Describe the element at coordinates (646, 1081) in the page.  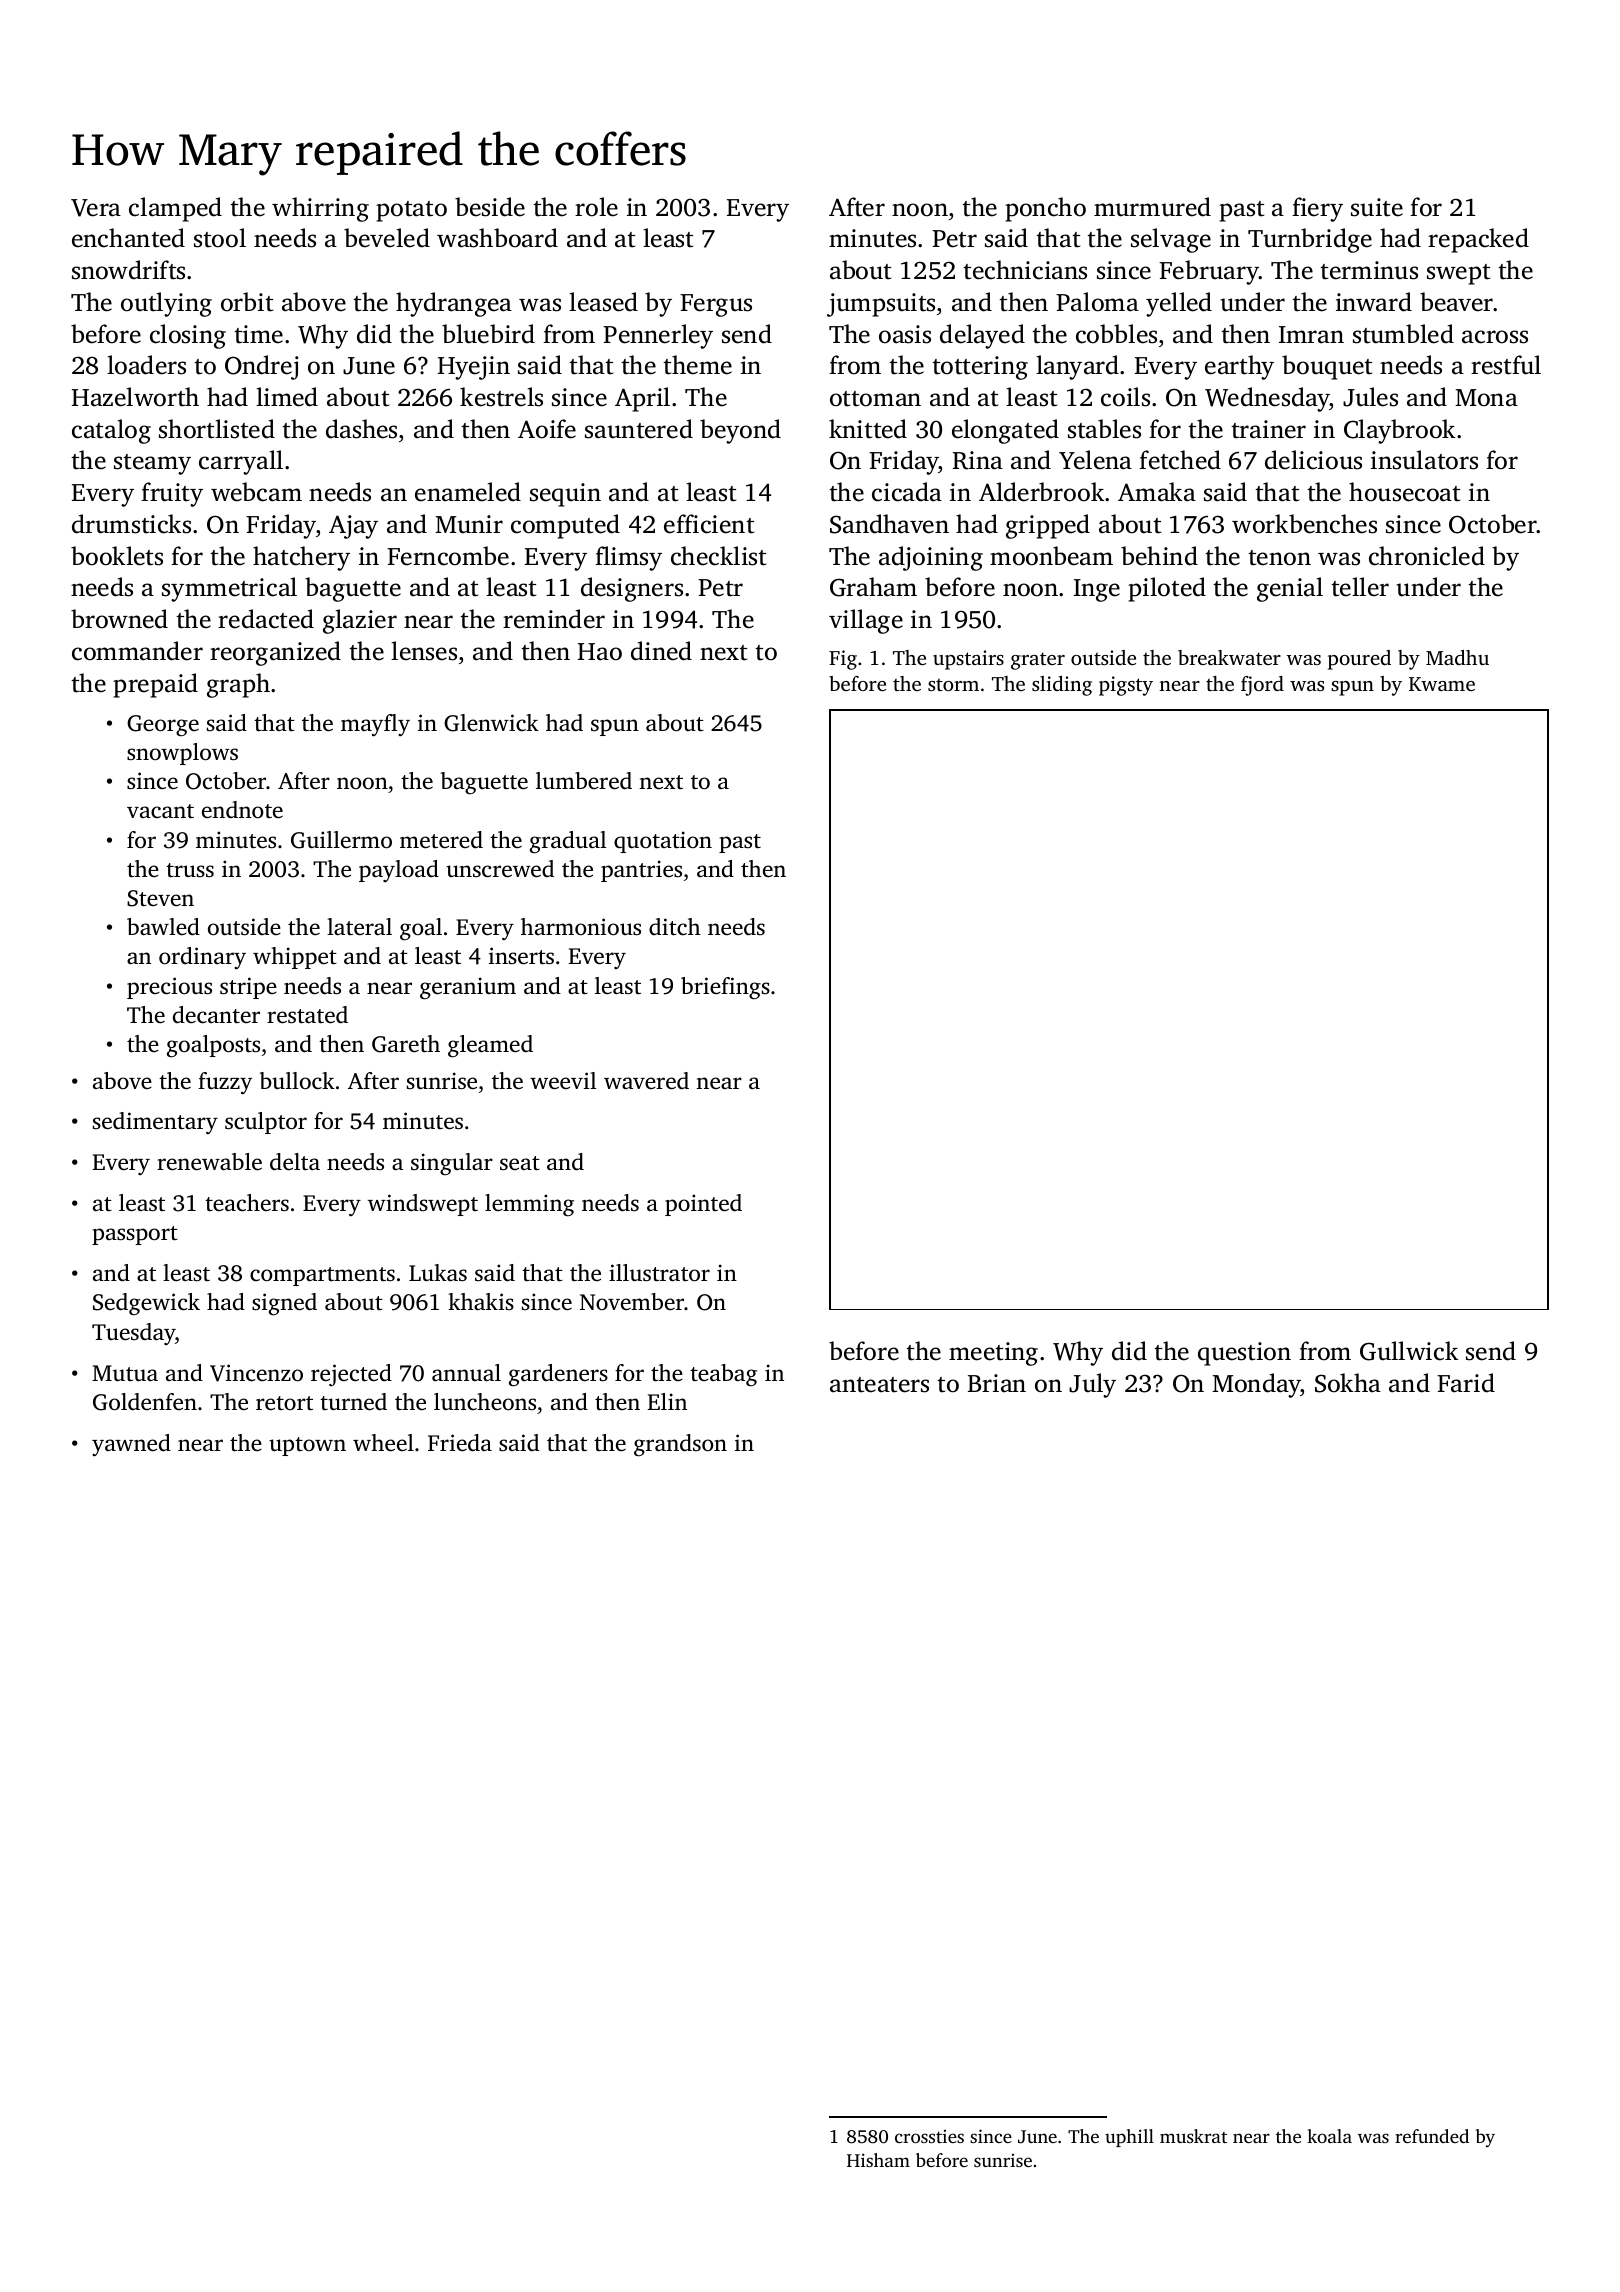
I see `wavered` at that location.
